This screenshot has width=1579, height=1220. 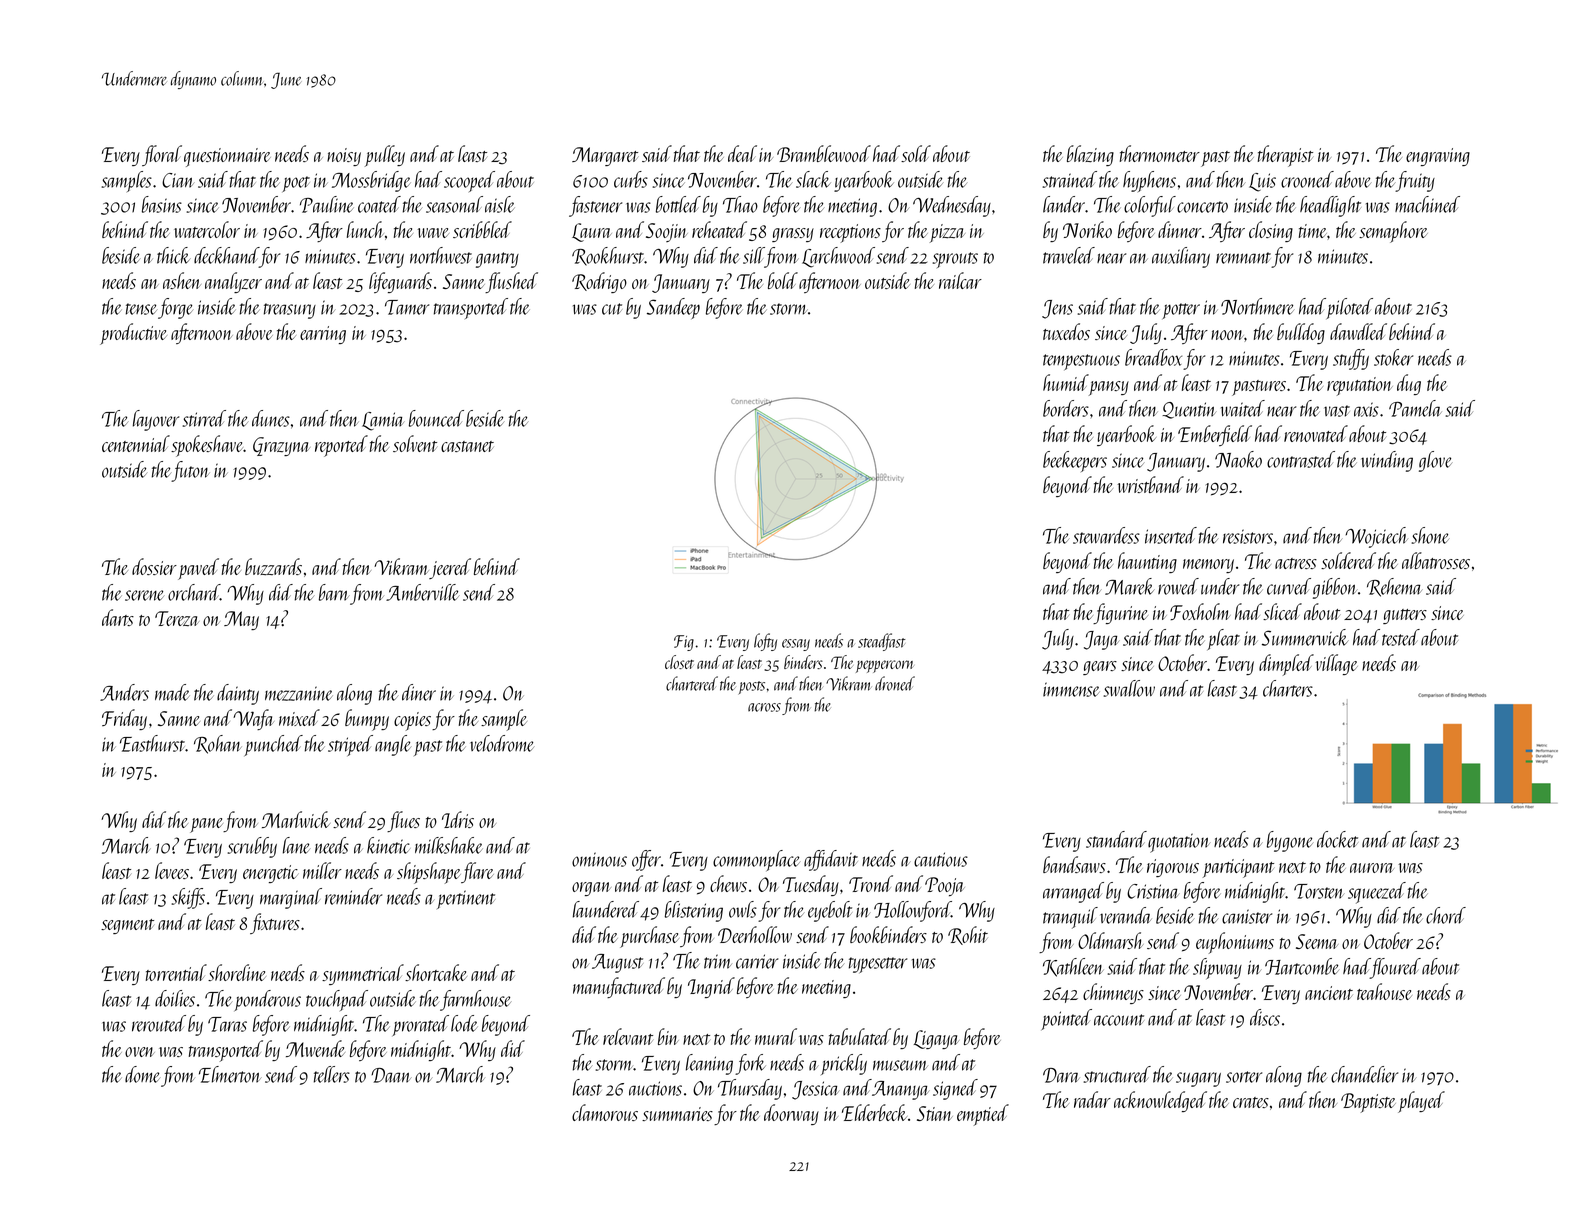 I want to click on stewardess, so click(x=1106, y=535).
